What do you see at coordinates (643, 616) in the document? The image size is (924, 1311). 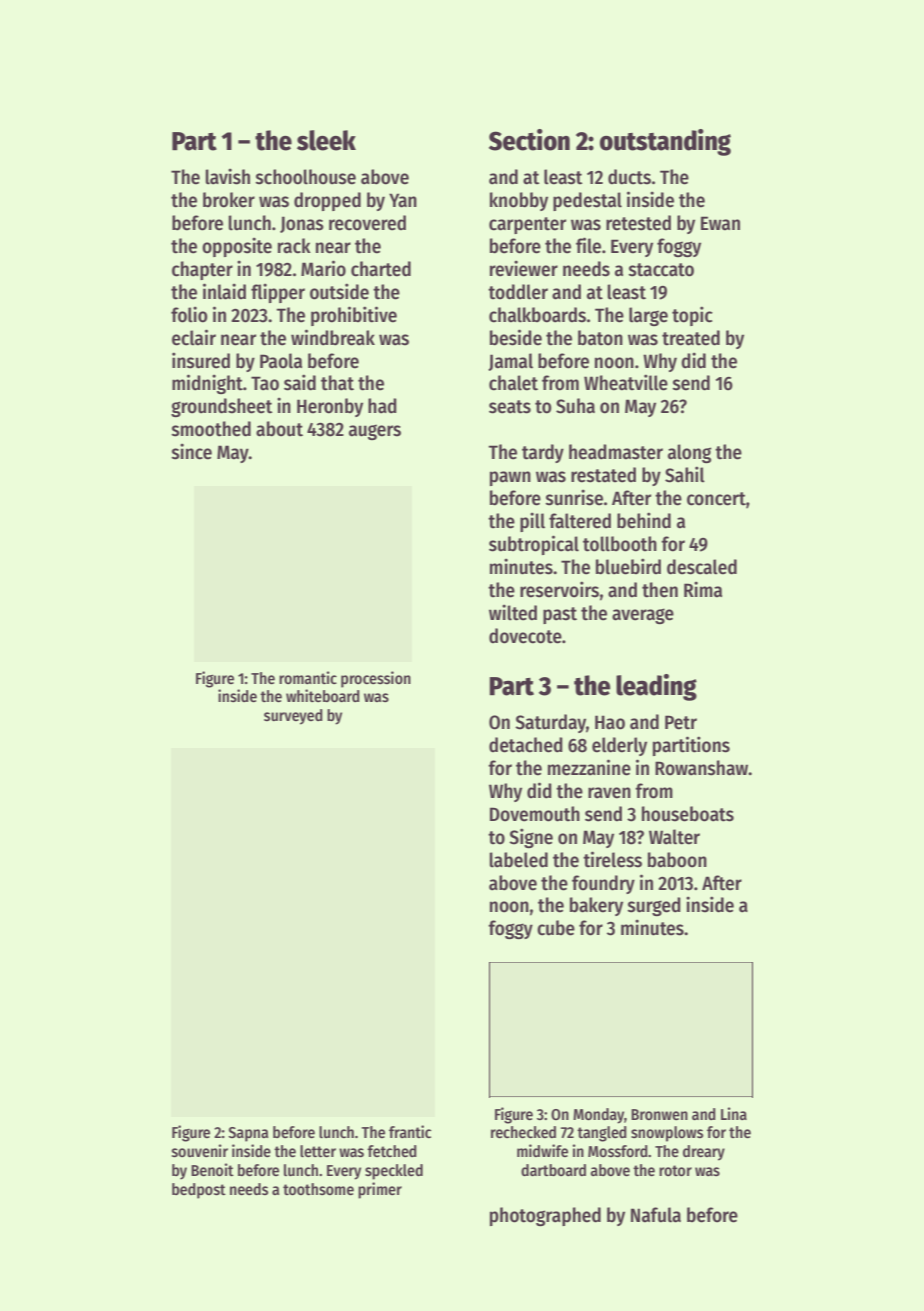 I see `average` at bounding box center [643, 616].
